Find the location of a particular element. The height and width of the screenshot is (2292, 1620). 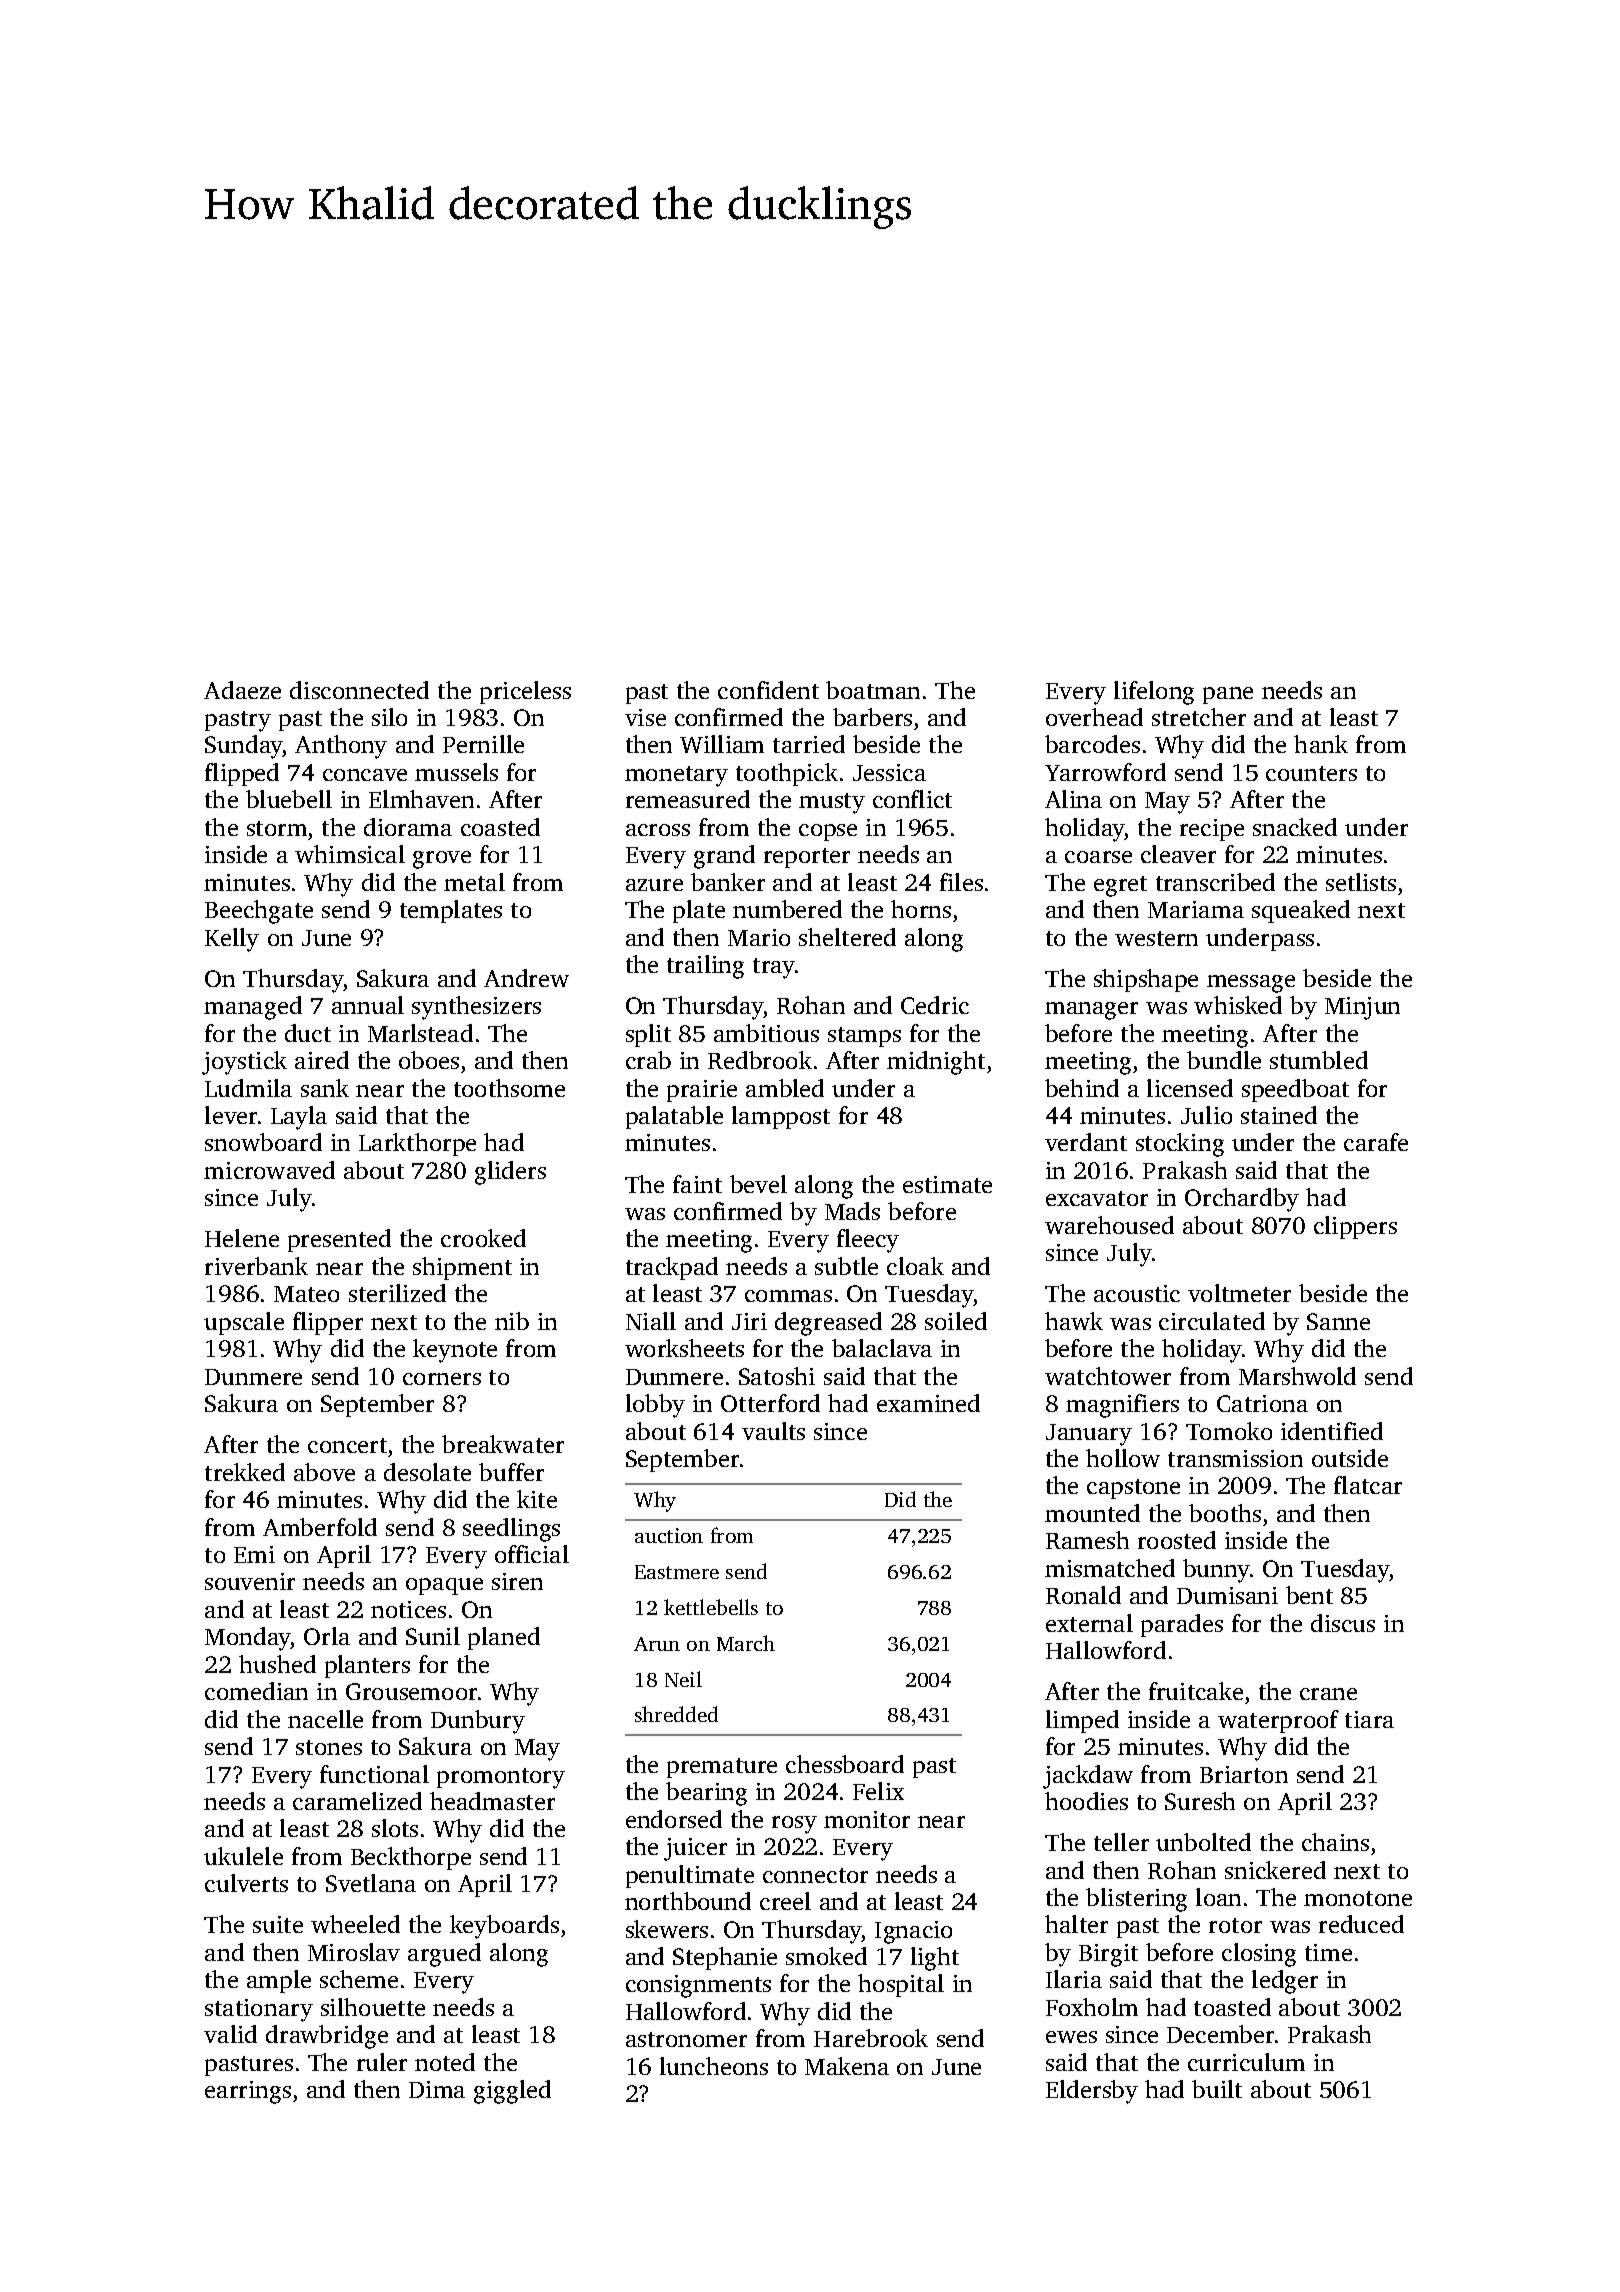

barbers is located at coordinates (872, 717).
